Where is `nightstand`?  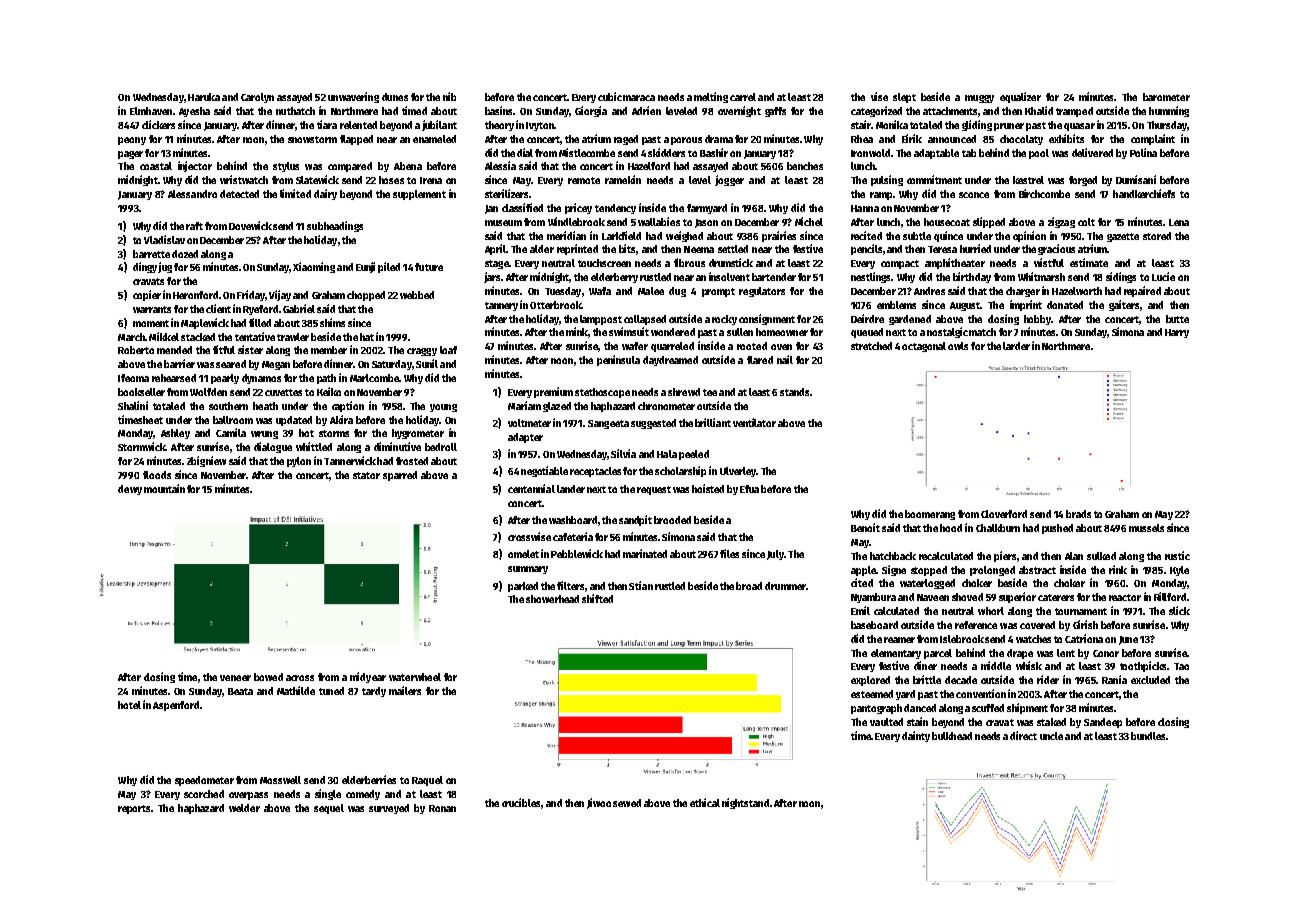
nightstand is located at coordinates (745, 803).
